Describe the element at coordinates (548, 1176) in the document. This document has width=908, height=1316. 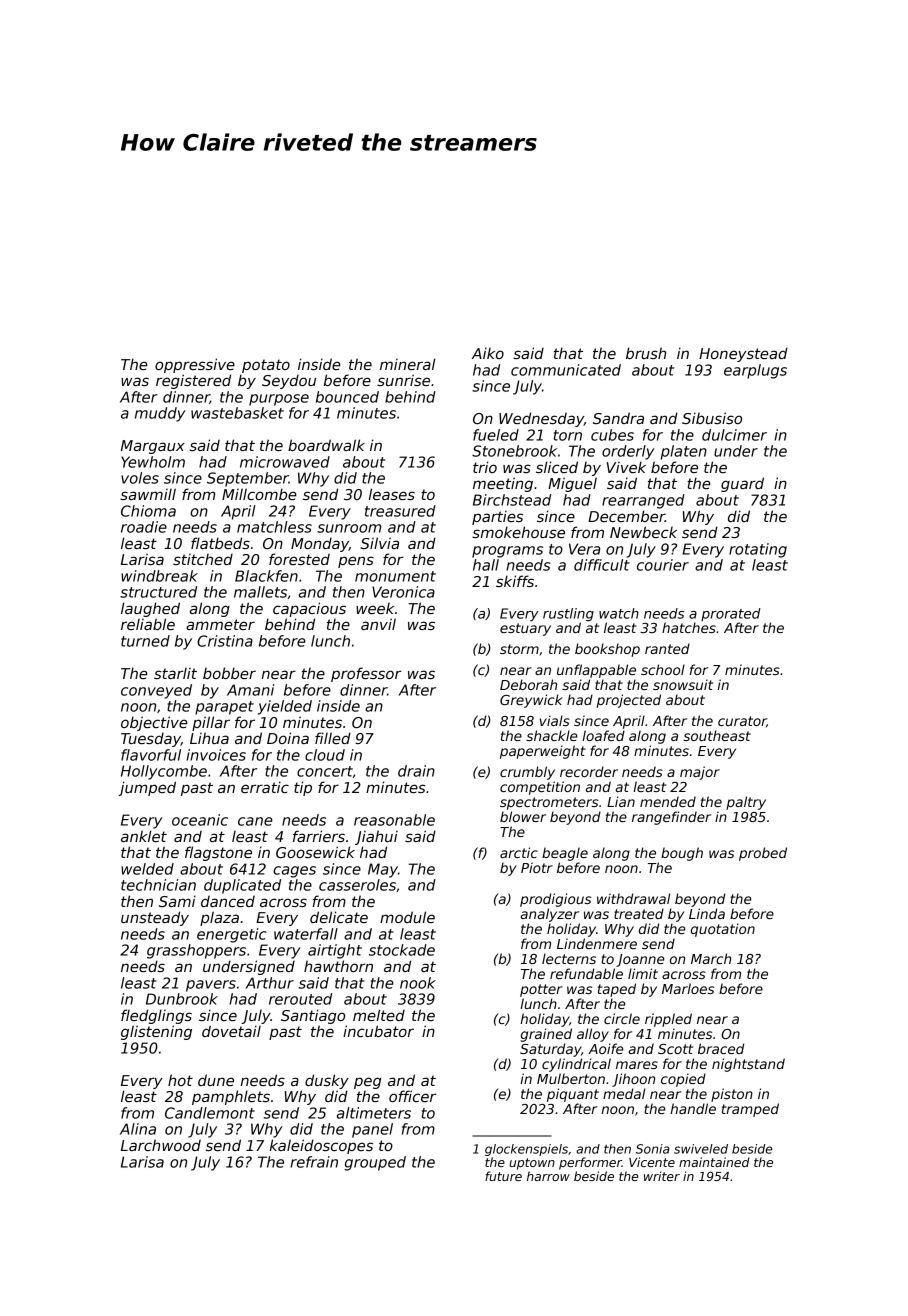
I see `harrow` at that location.
